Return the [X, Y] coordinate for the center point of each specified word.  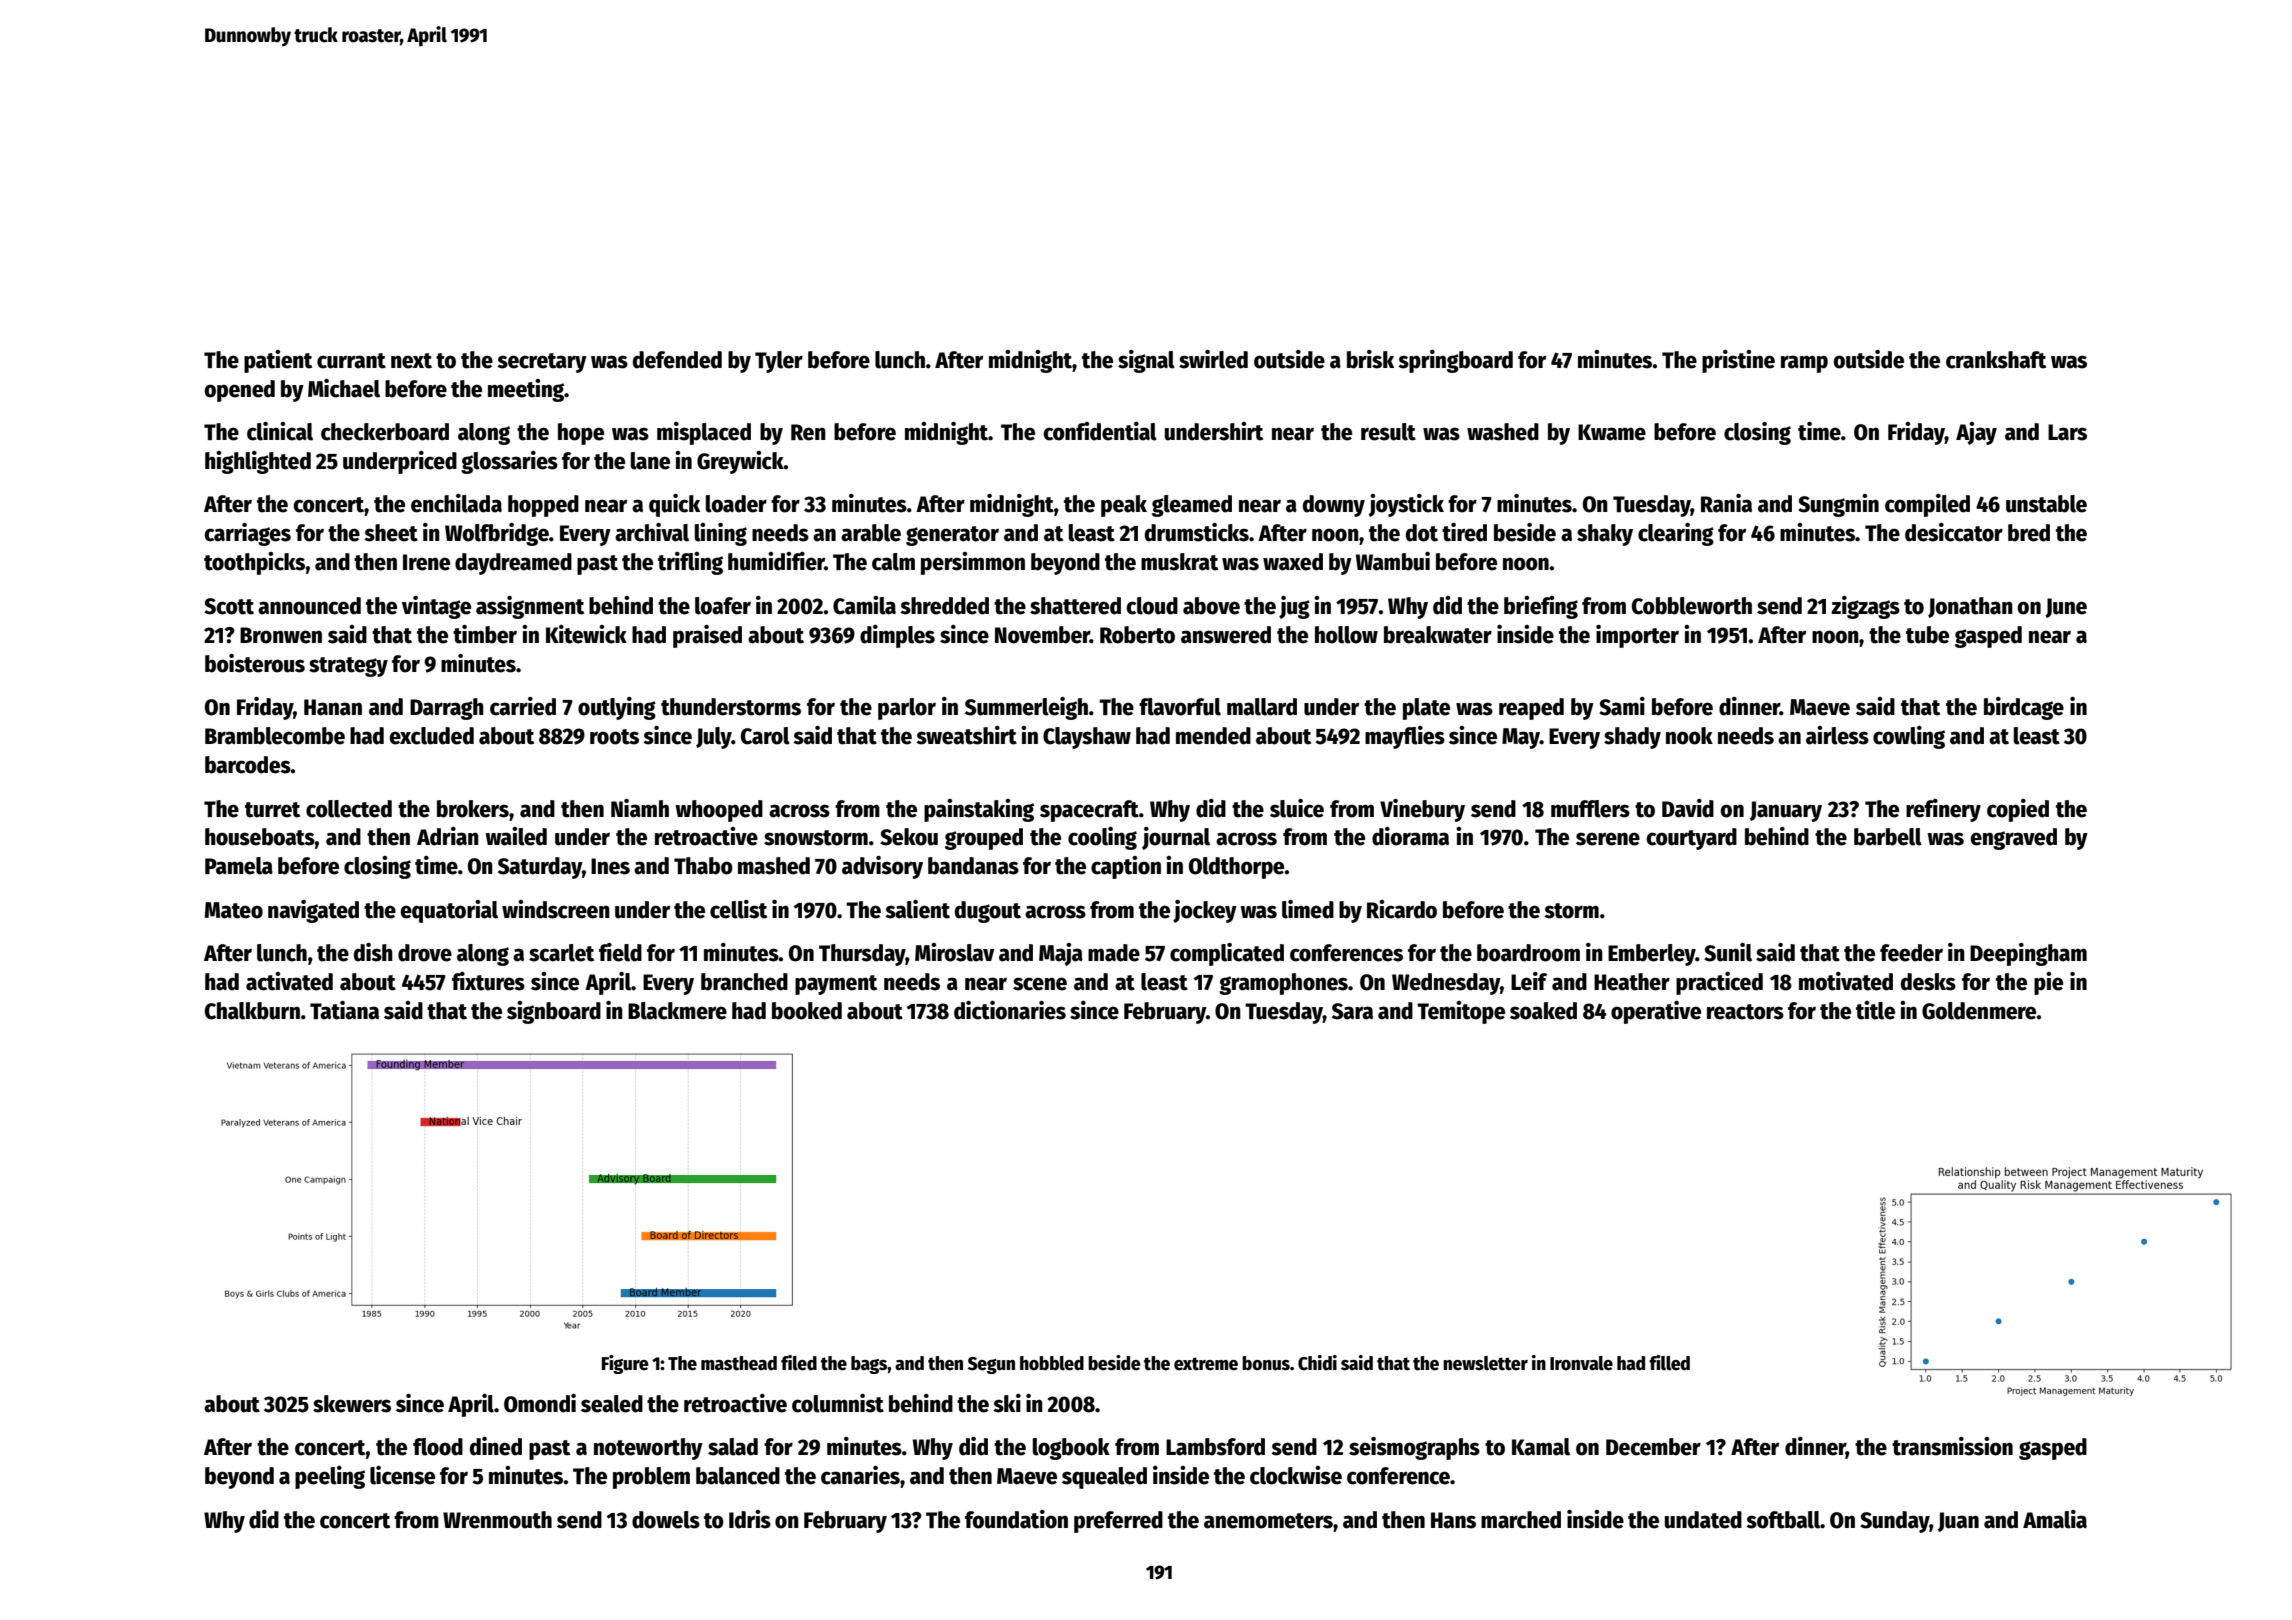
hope [581, 434]
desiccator [1954, 532]
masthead [739, 1363]
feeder [1911, 953]
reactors [1745, 1012]
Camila [864, 605]
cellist [738, 909]
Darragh [447, 709]
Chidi [1317, 1363]
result [1388, 432]
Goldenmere [1979, 1011]
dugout [988, 912]
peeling [330, 1477]
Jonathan [1970, 607]
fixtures [488, 981]
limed [1308, 909]
